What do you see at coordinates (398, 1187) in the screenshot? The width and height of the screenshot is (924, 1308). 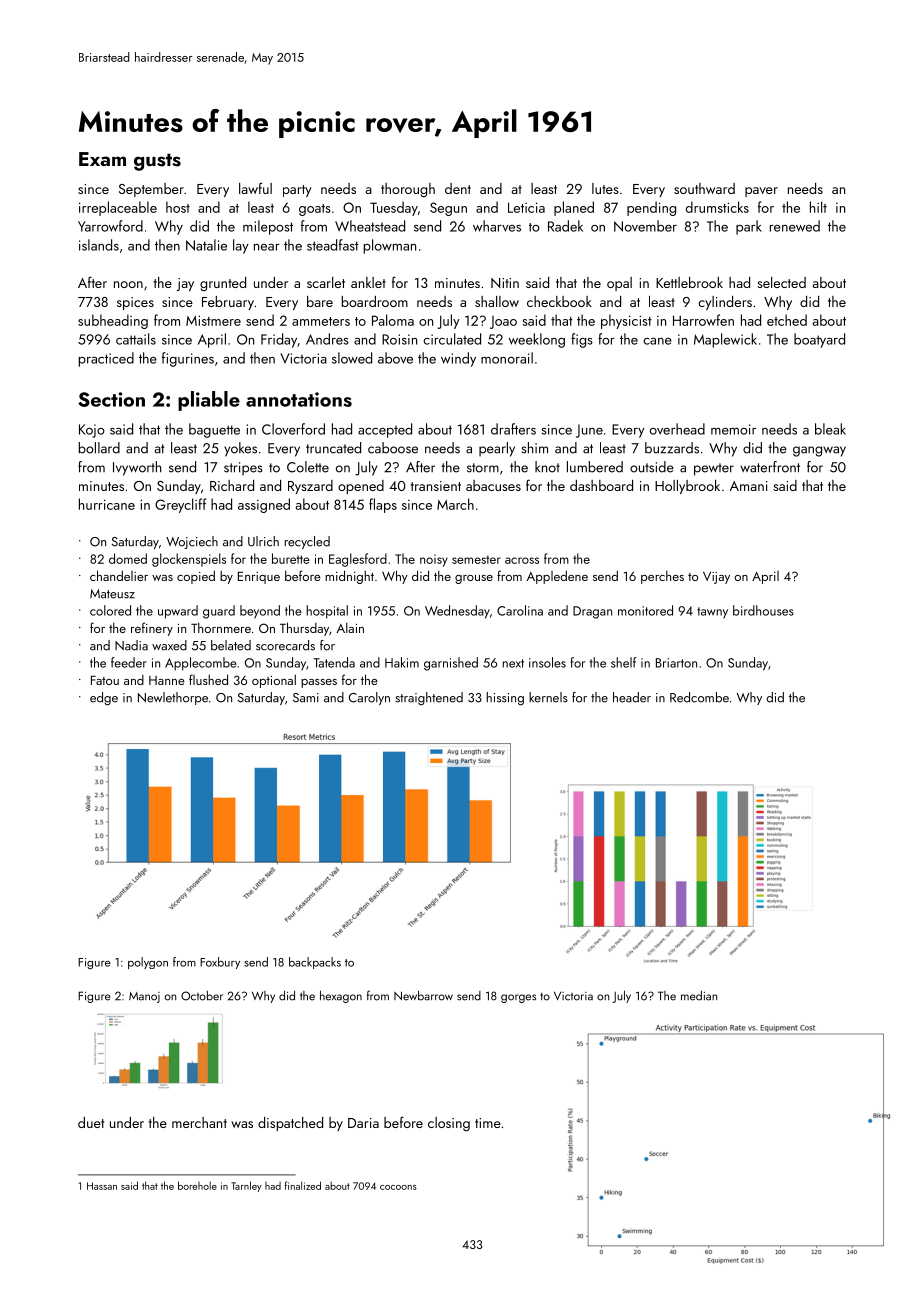 I see `cocoons` at bounding box center [398, 1187].
